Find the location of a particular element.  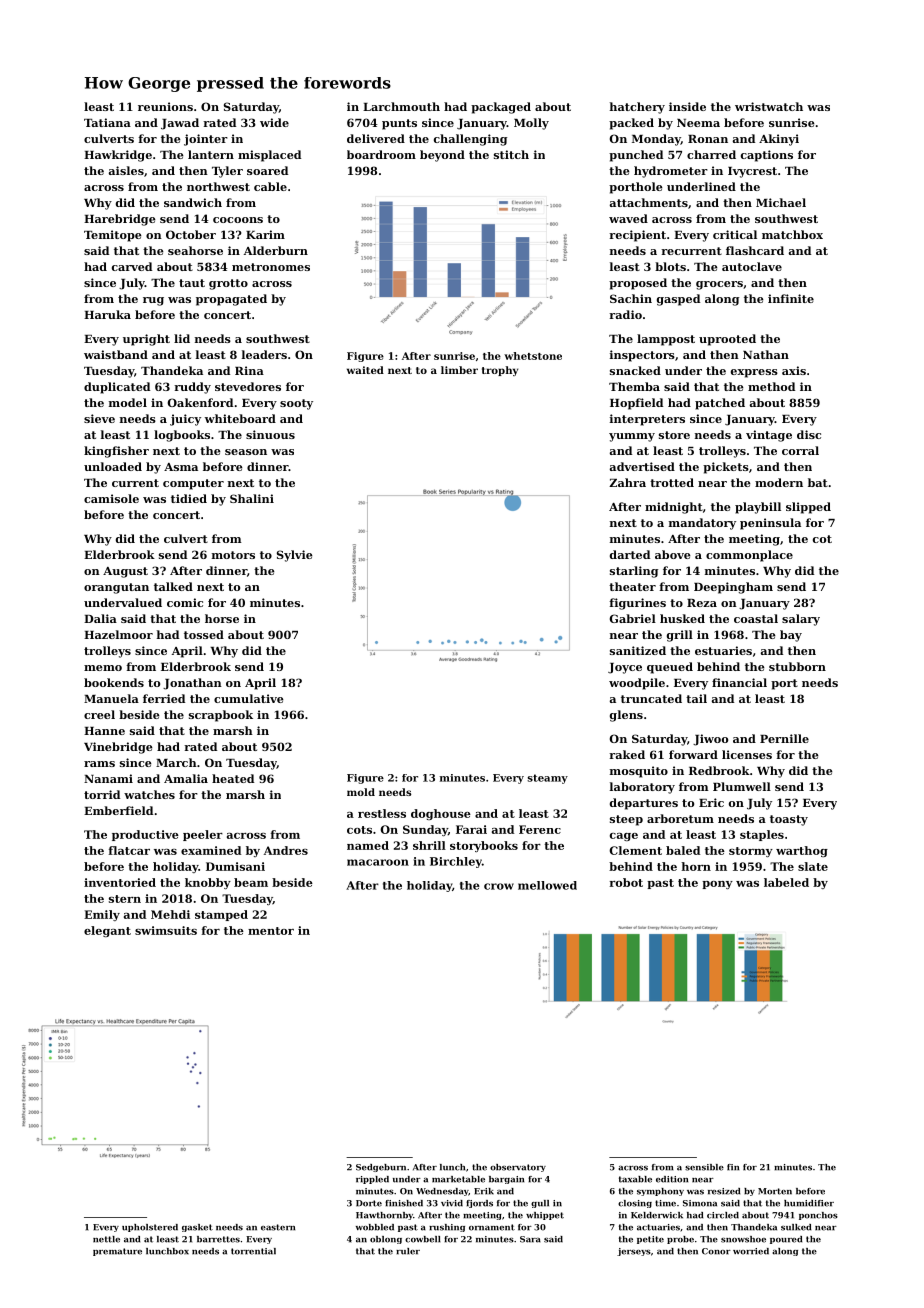

season is located at coordinates (246, 452).
